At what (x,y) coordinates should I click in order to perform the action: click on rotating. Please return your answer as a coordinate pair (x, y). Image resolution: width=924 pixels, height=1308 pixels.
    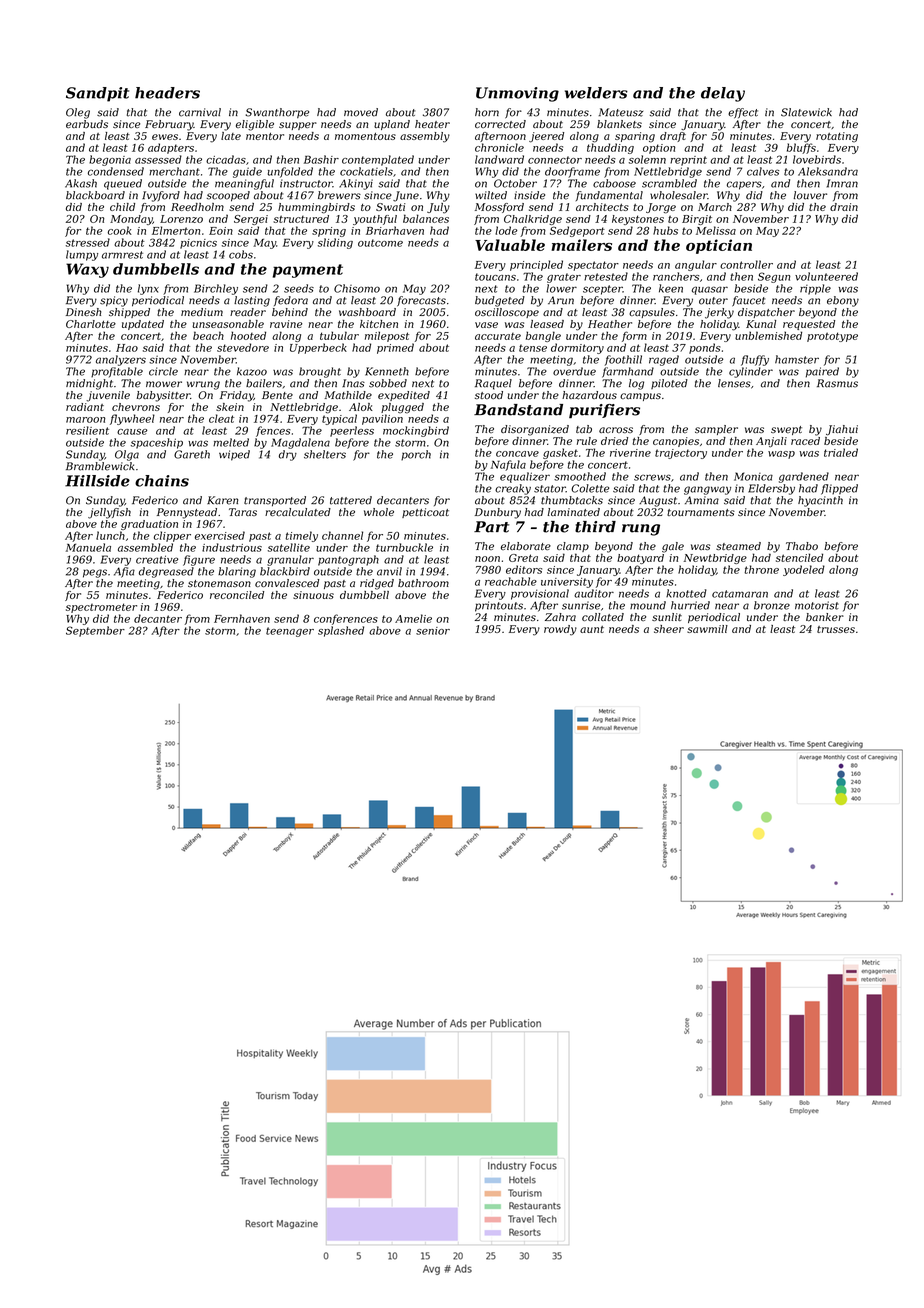
    Looking at the image, I should click on (837, 137).
